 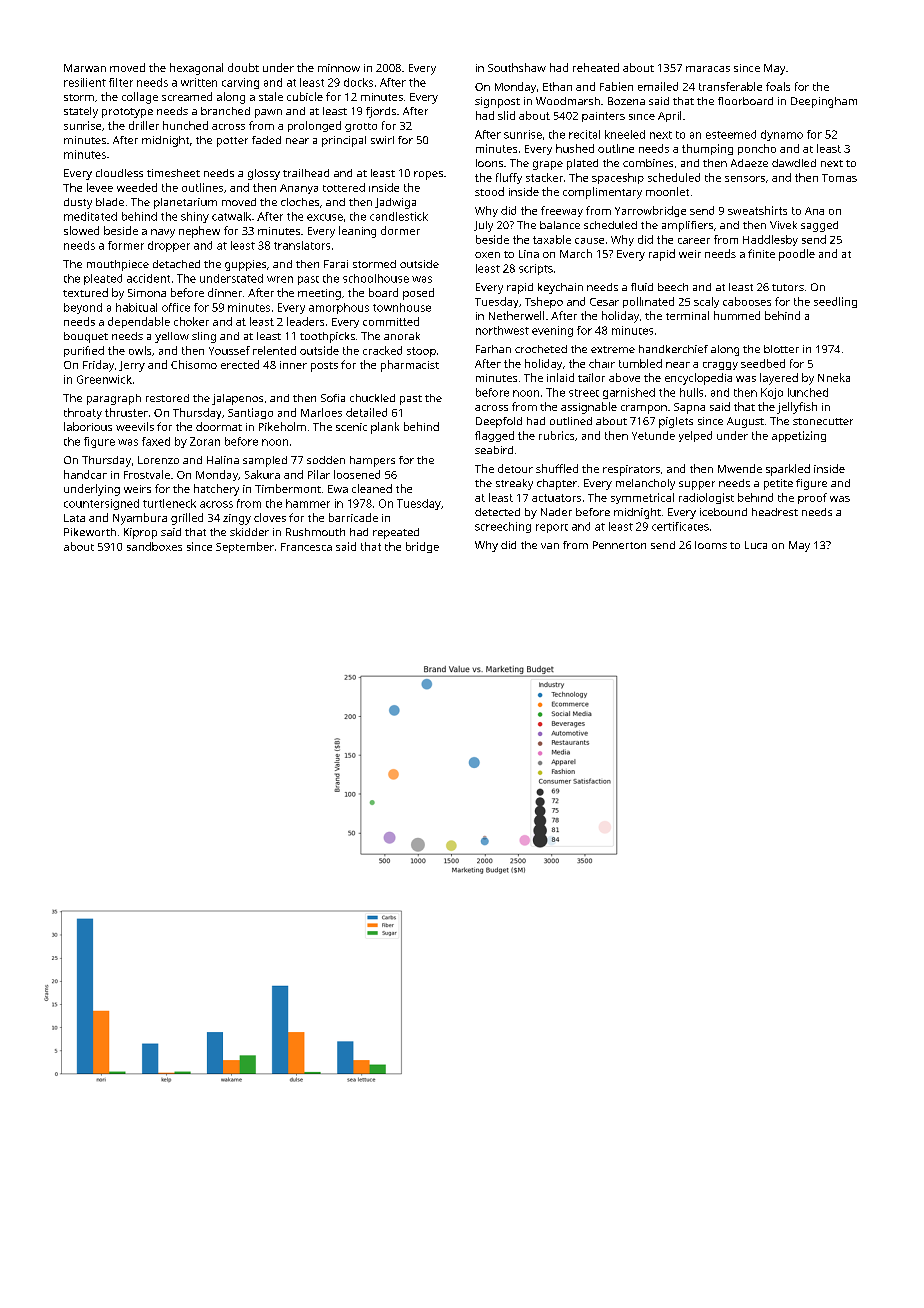 What do you see at coordinates (199, 82) in the document?
I see `written` at bounding box center [199, 82].
